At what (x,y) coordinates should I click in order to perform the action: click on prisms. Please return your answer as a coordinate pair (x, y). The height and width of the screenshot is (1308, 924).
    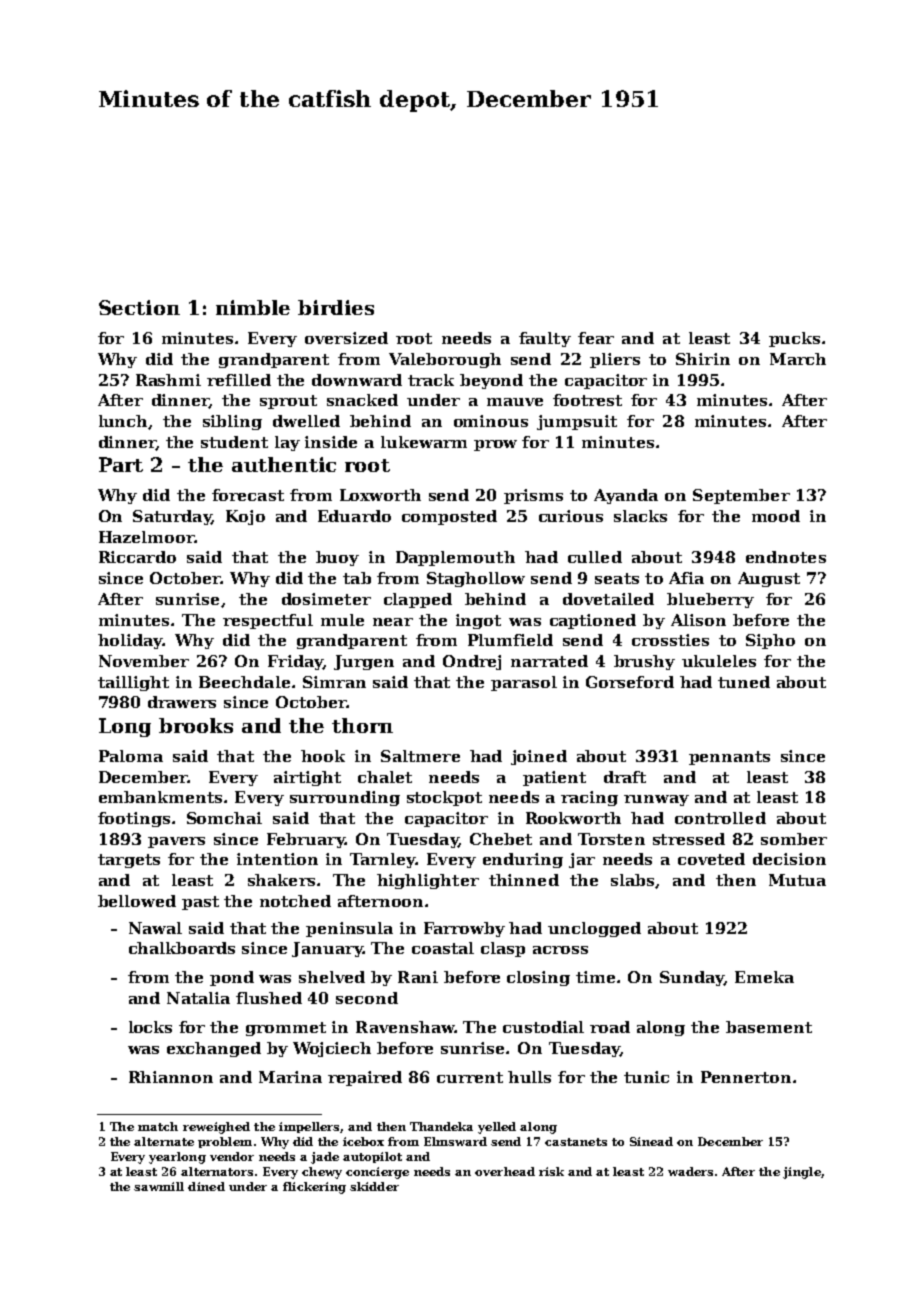
    Looking at the image, I should click on (533, 496).
